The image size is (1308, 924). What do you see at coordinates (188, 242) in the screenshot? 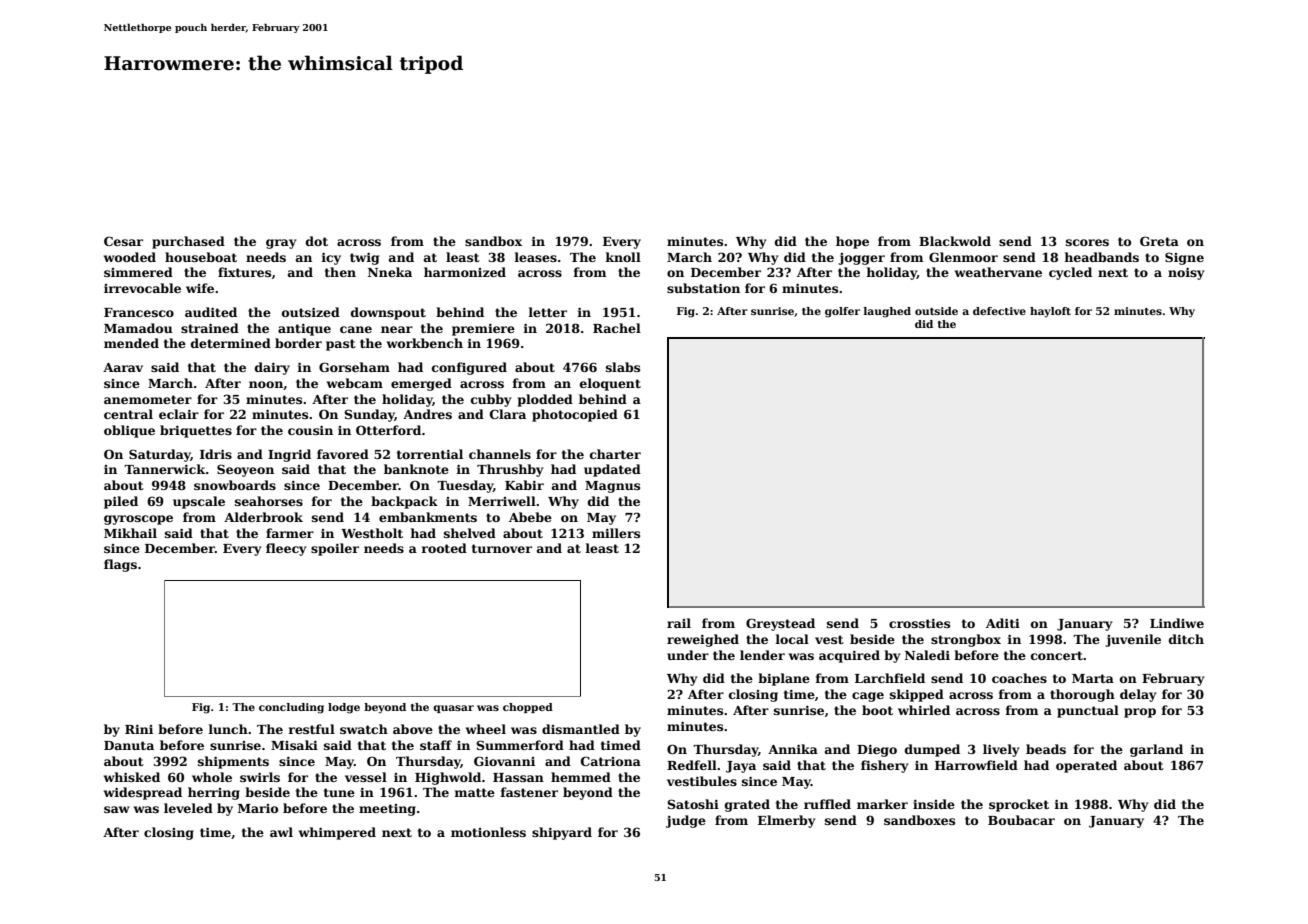
I see `purchased` at bounding box center [188, 242].
